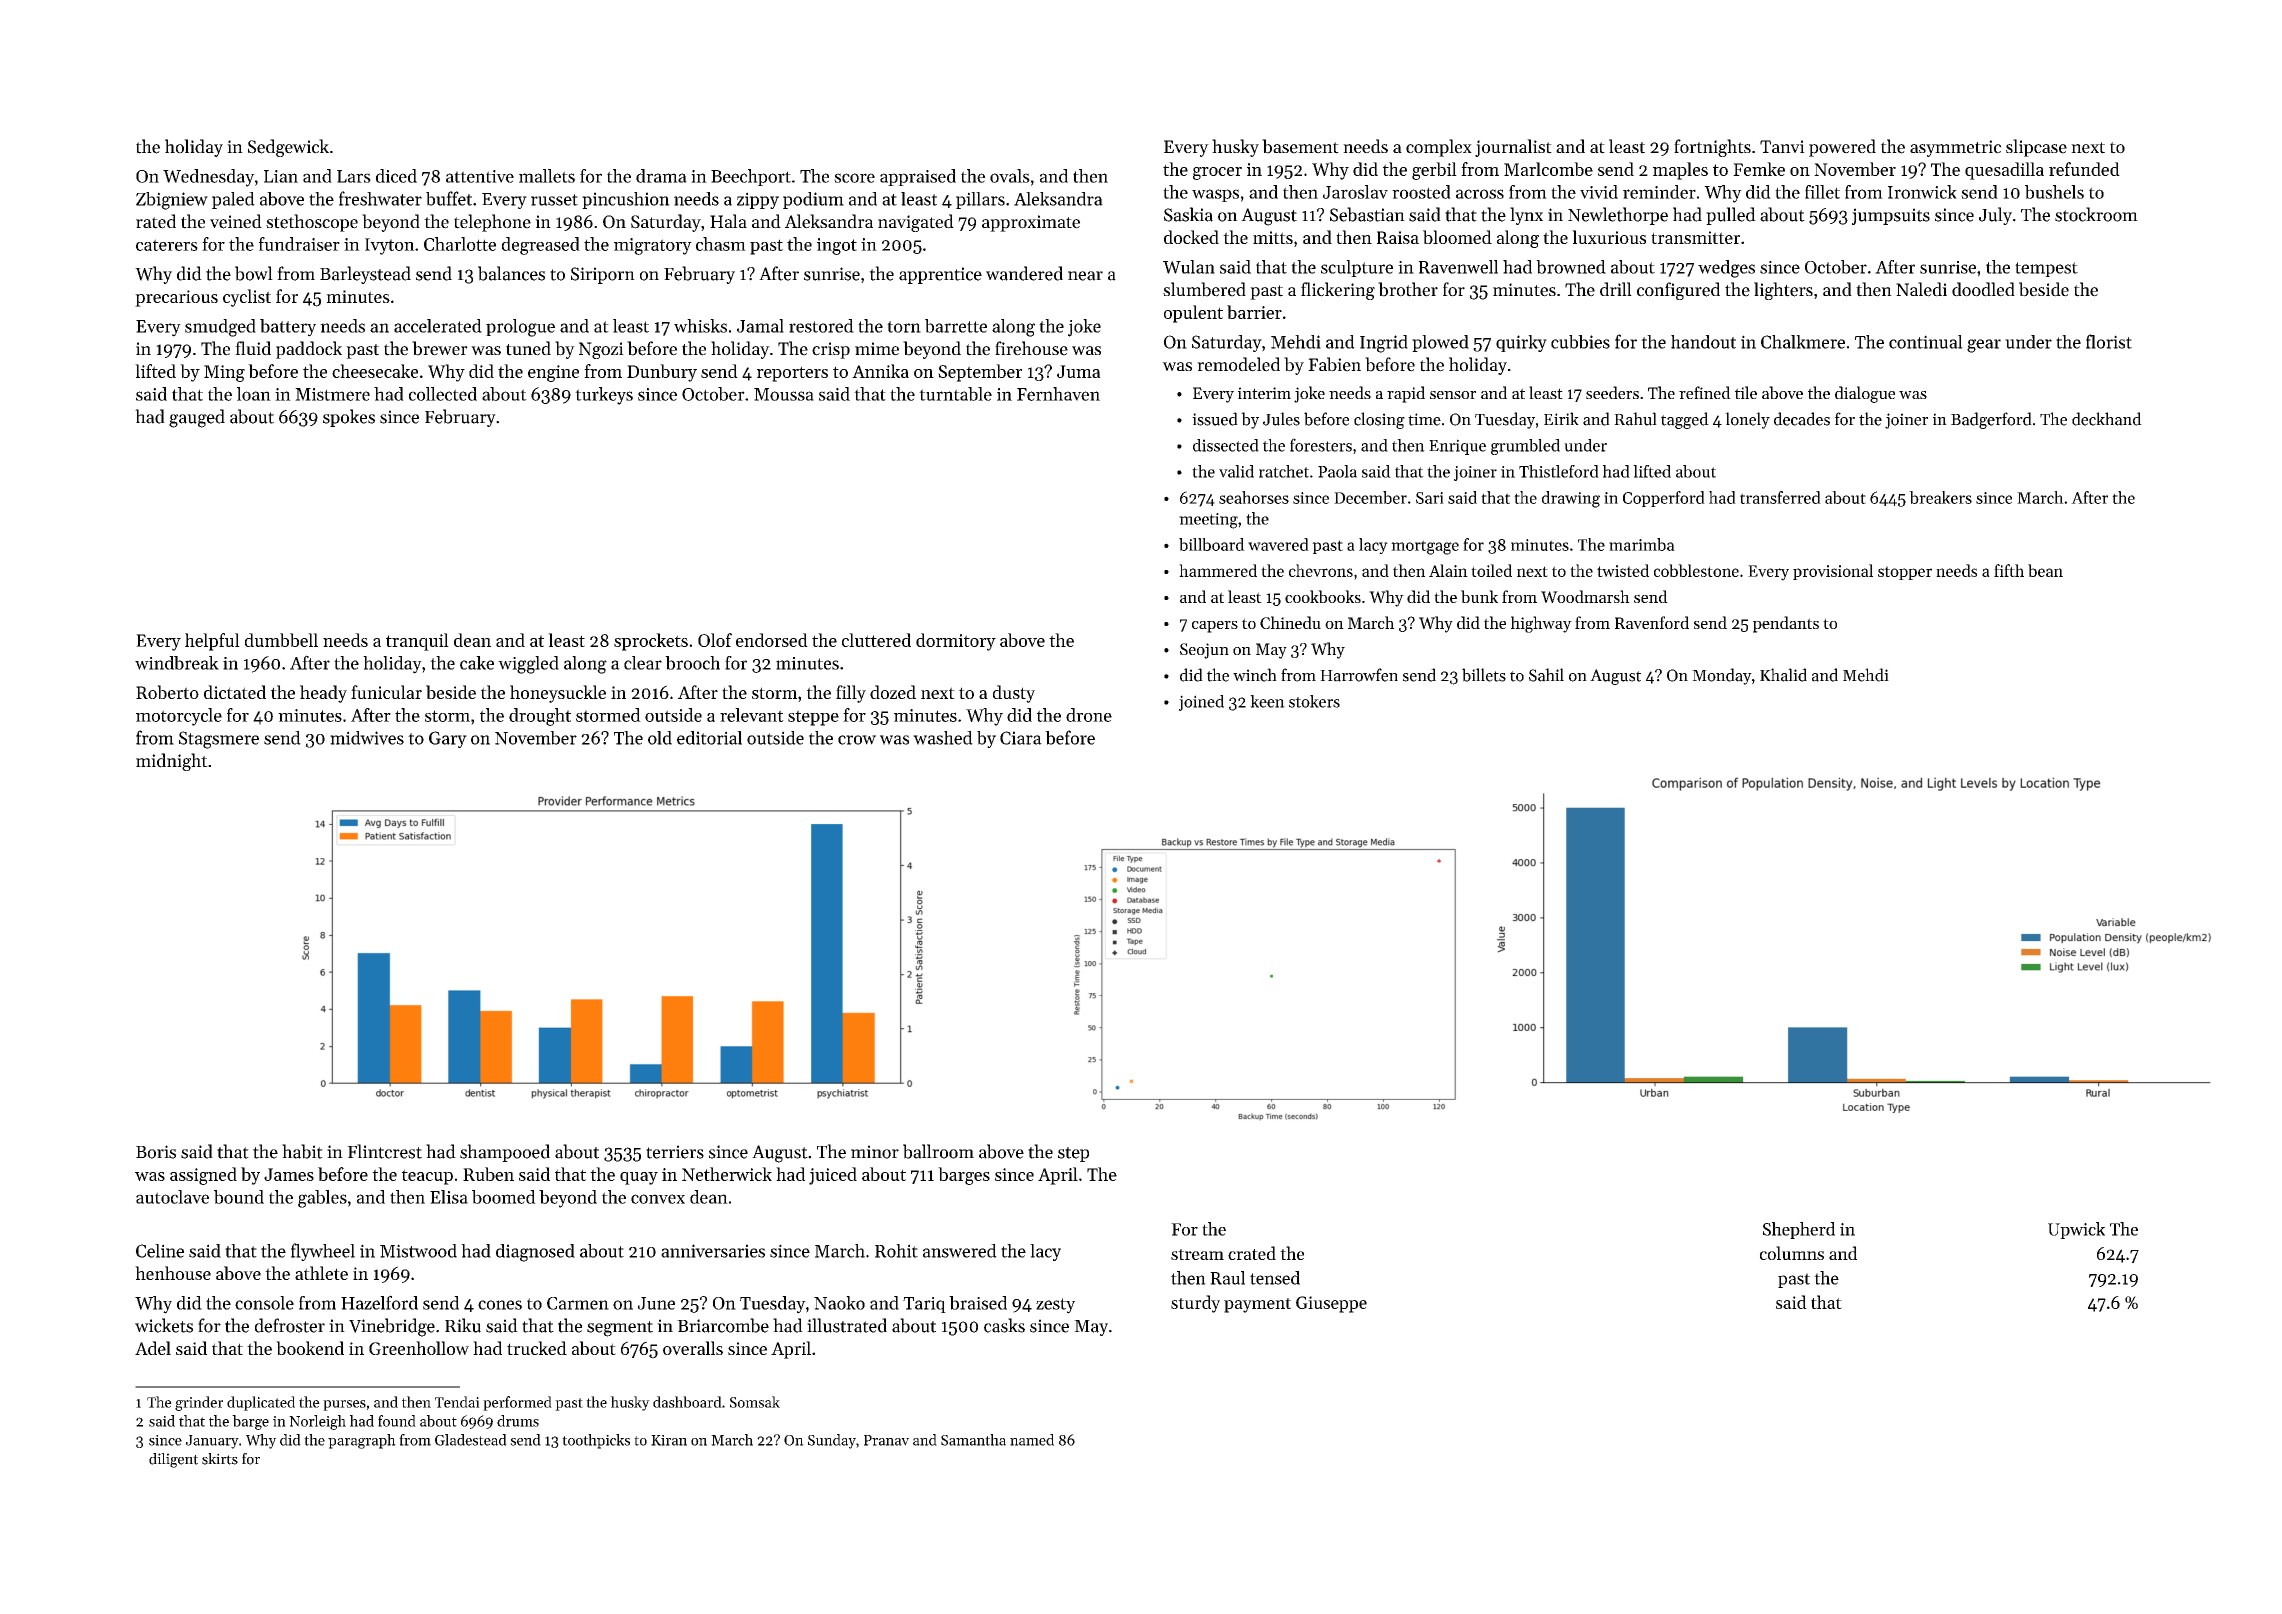 The width and height of the screenshot is (2282, 1614). I want to click on Khalid, so click(1783, 675).
